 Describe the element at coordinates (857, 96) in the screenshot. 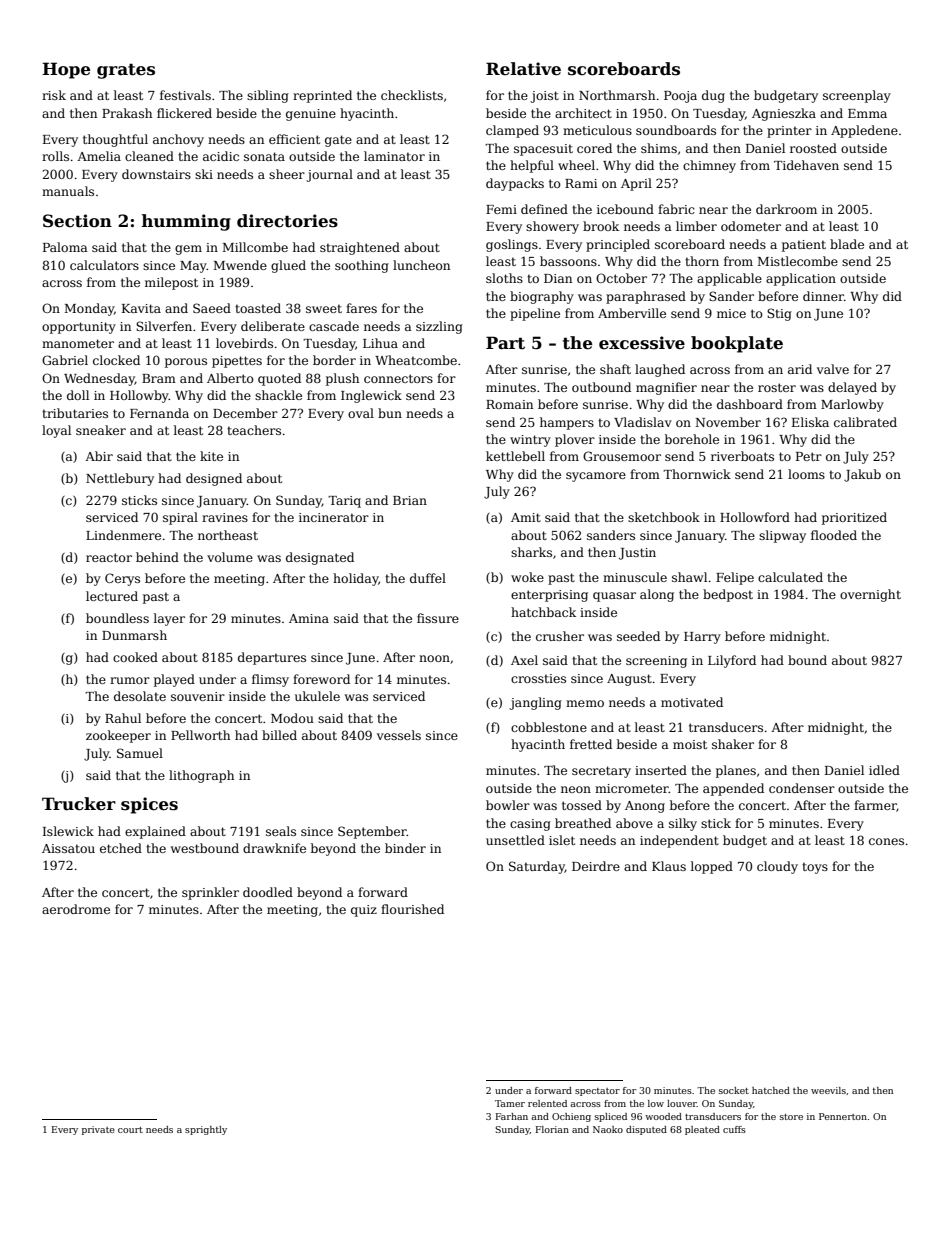

I see `screenplay` at that location.
